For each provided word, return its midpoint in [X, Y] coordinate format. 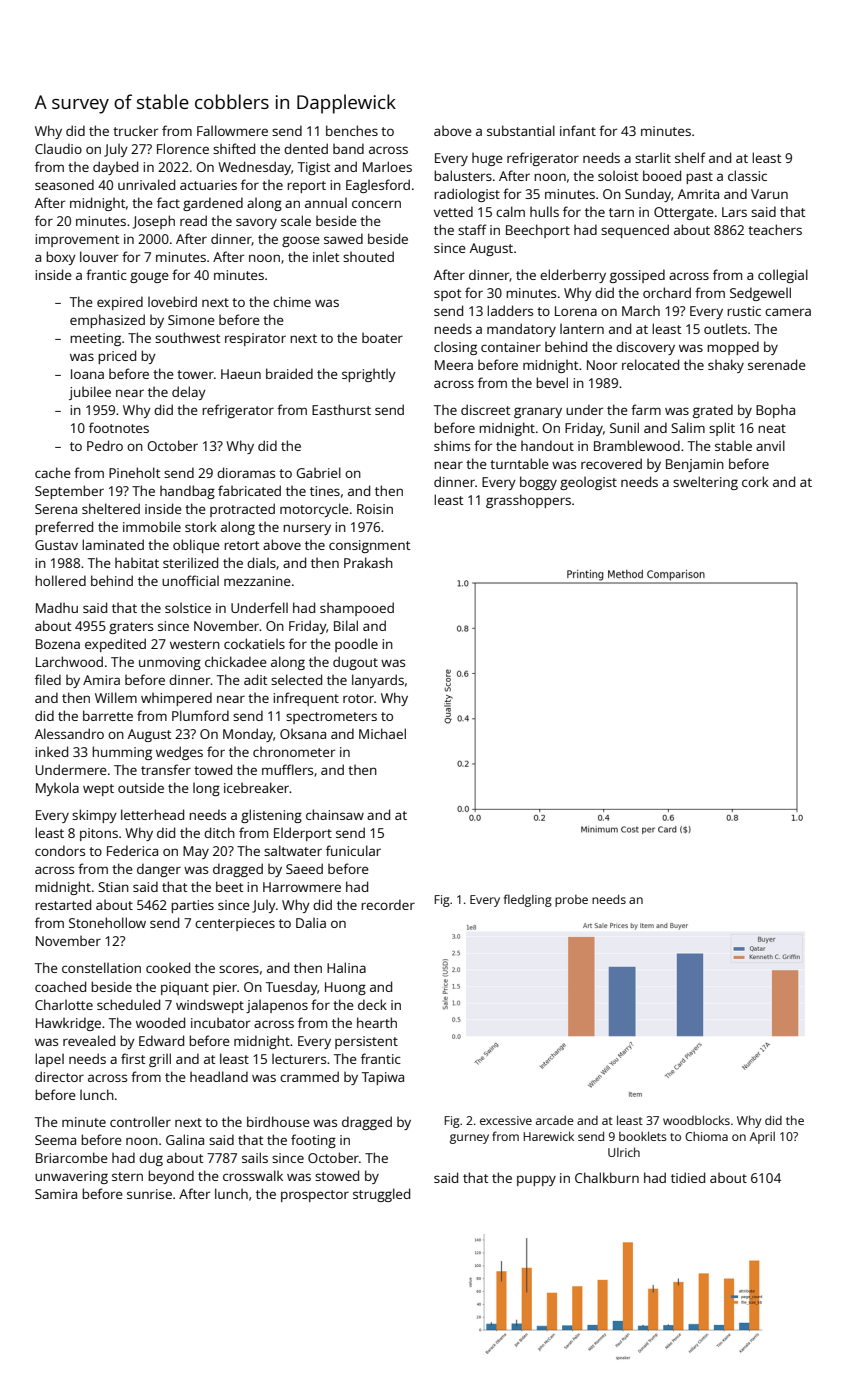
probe [571, 901]
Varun [769, 194]
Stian [113, 887]
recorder [388, 904]
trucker [135, 131]
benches [352, 130]
